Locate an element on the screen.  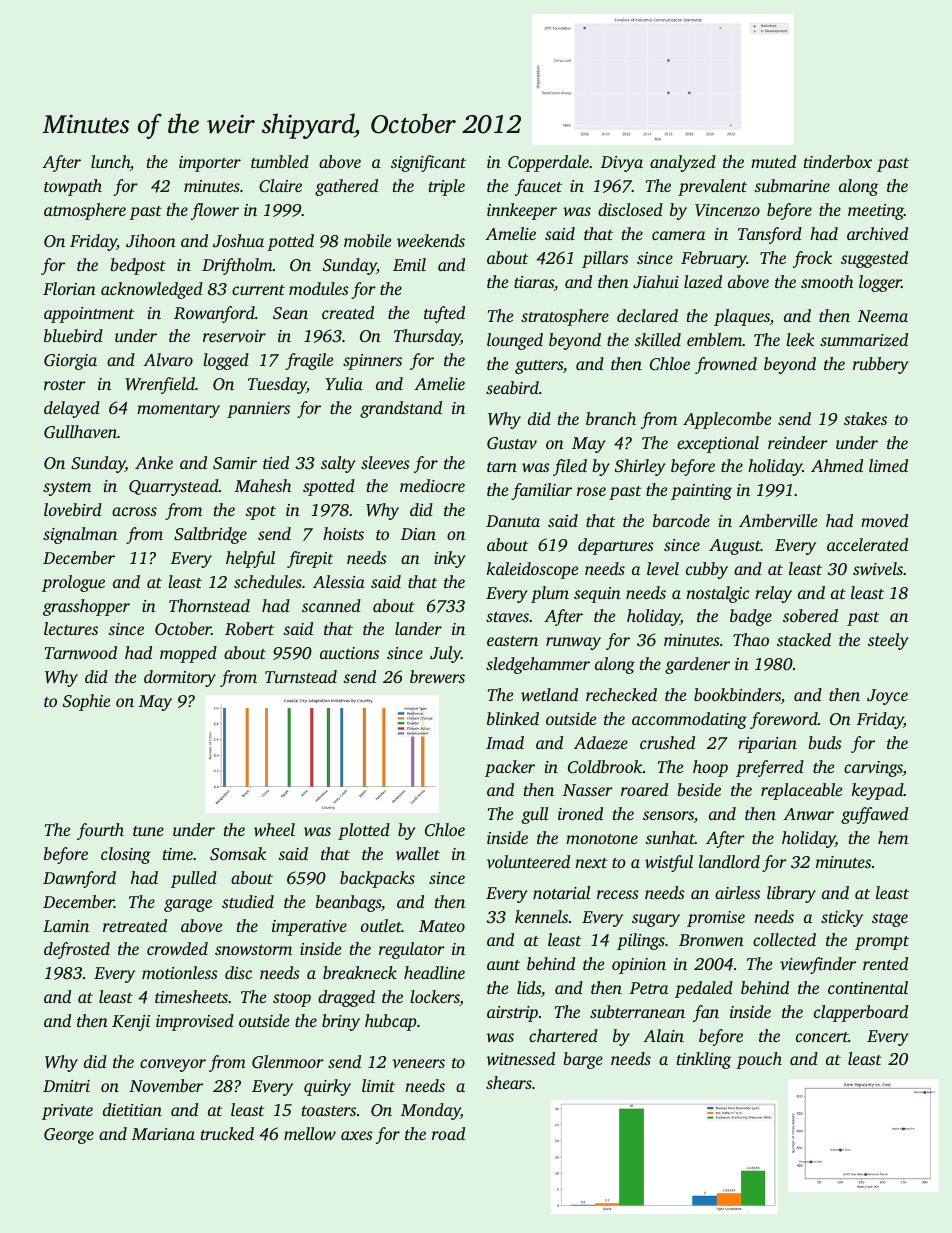
tinderbox is located at coordinates (838, 161).
